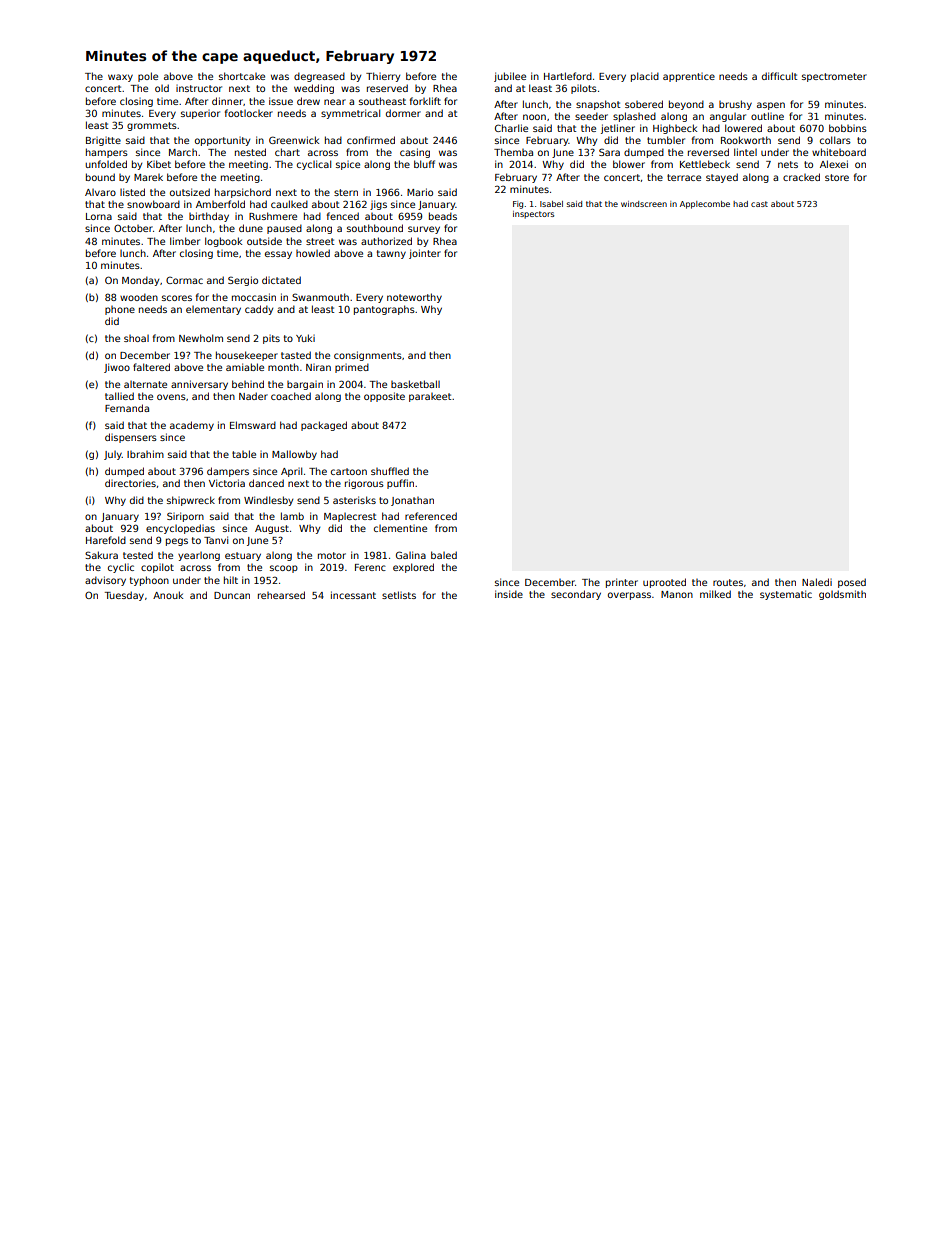  What do you see at coordinates (413, 568) in the document?
I see `explored` at bounding box center [413, 568].
